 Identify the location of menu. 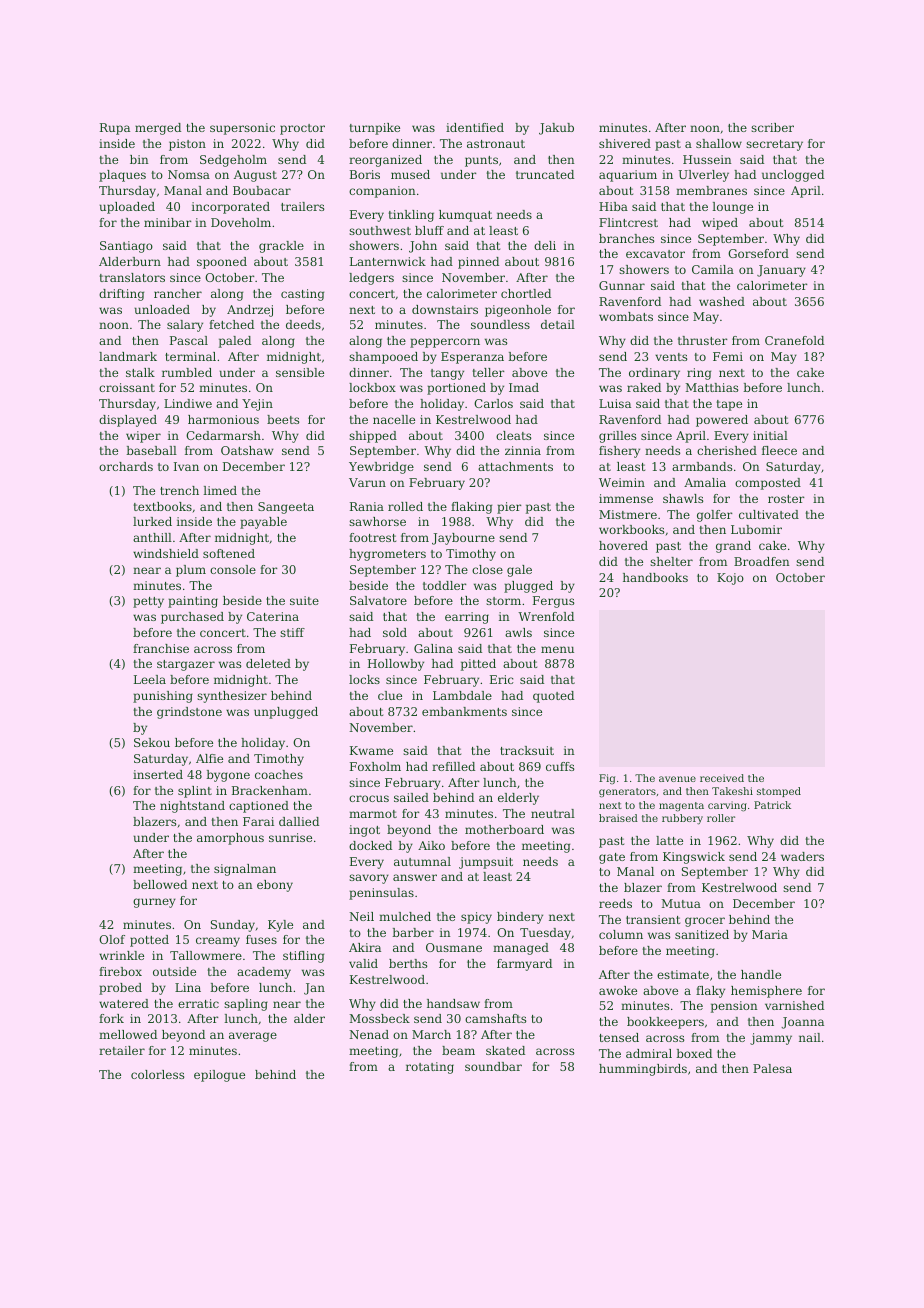
(557, 649).
